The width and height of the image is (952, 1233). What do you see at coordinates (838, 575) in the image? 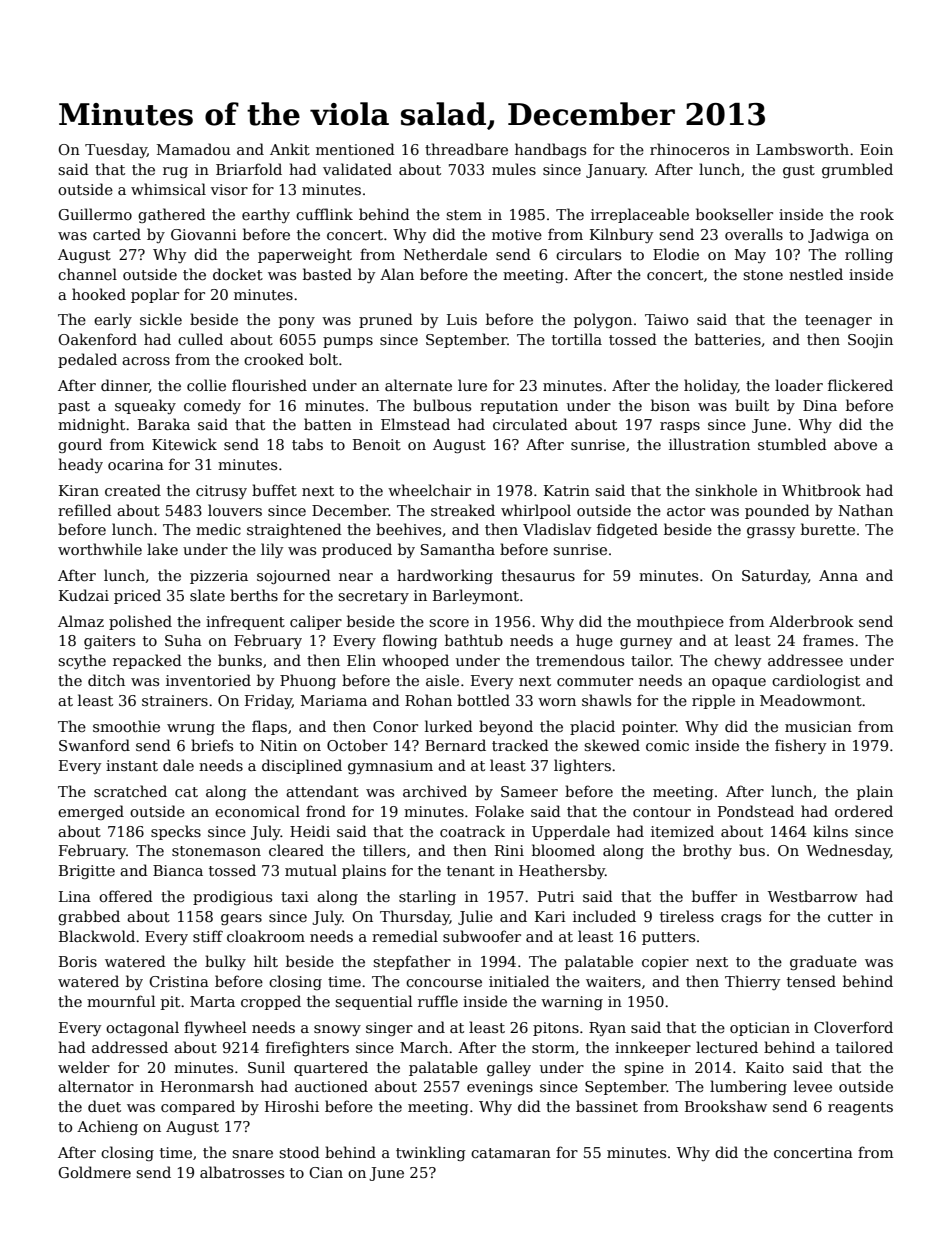
I see `Anna` at bounding box center [838, 575].
